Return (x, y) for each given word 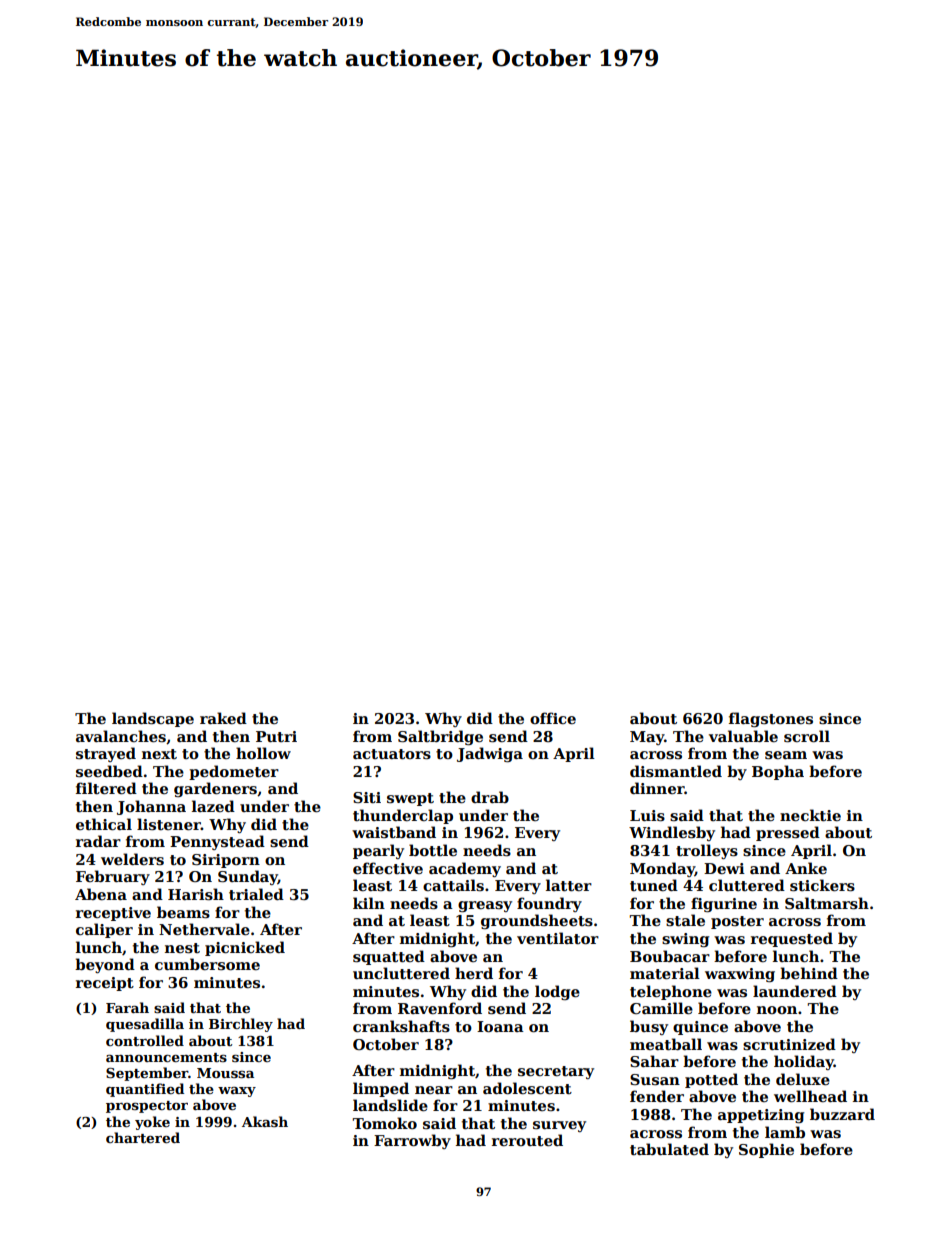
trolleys (707, 851)
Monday (662, 869)
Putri (276, 736)
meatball (666, 1044)
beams (183, 912)
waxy (237, 1092)
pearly (378, 851)
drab (490, 797)
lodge (557, 992)
